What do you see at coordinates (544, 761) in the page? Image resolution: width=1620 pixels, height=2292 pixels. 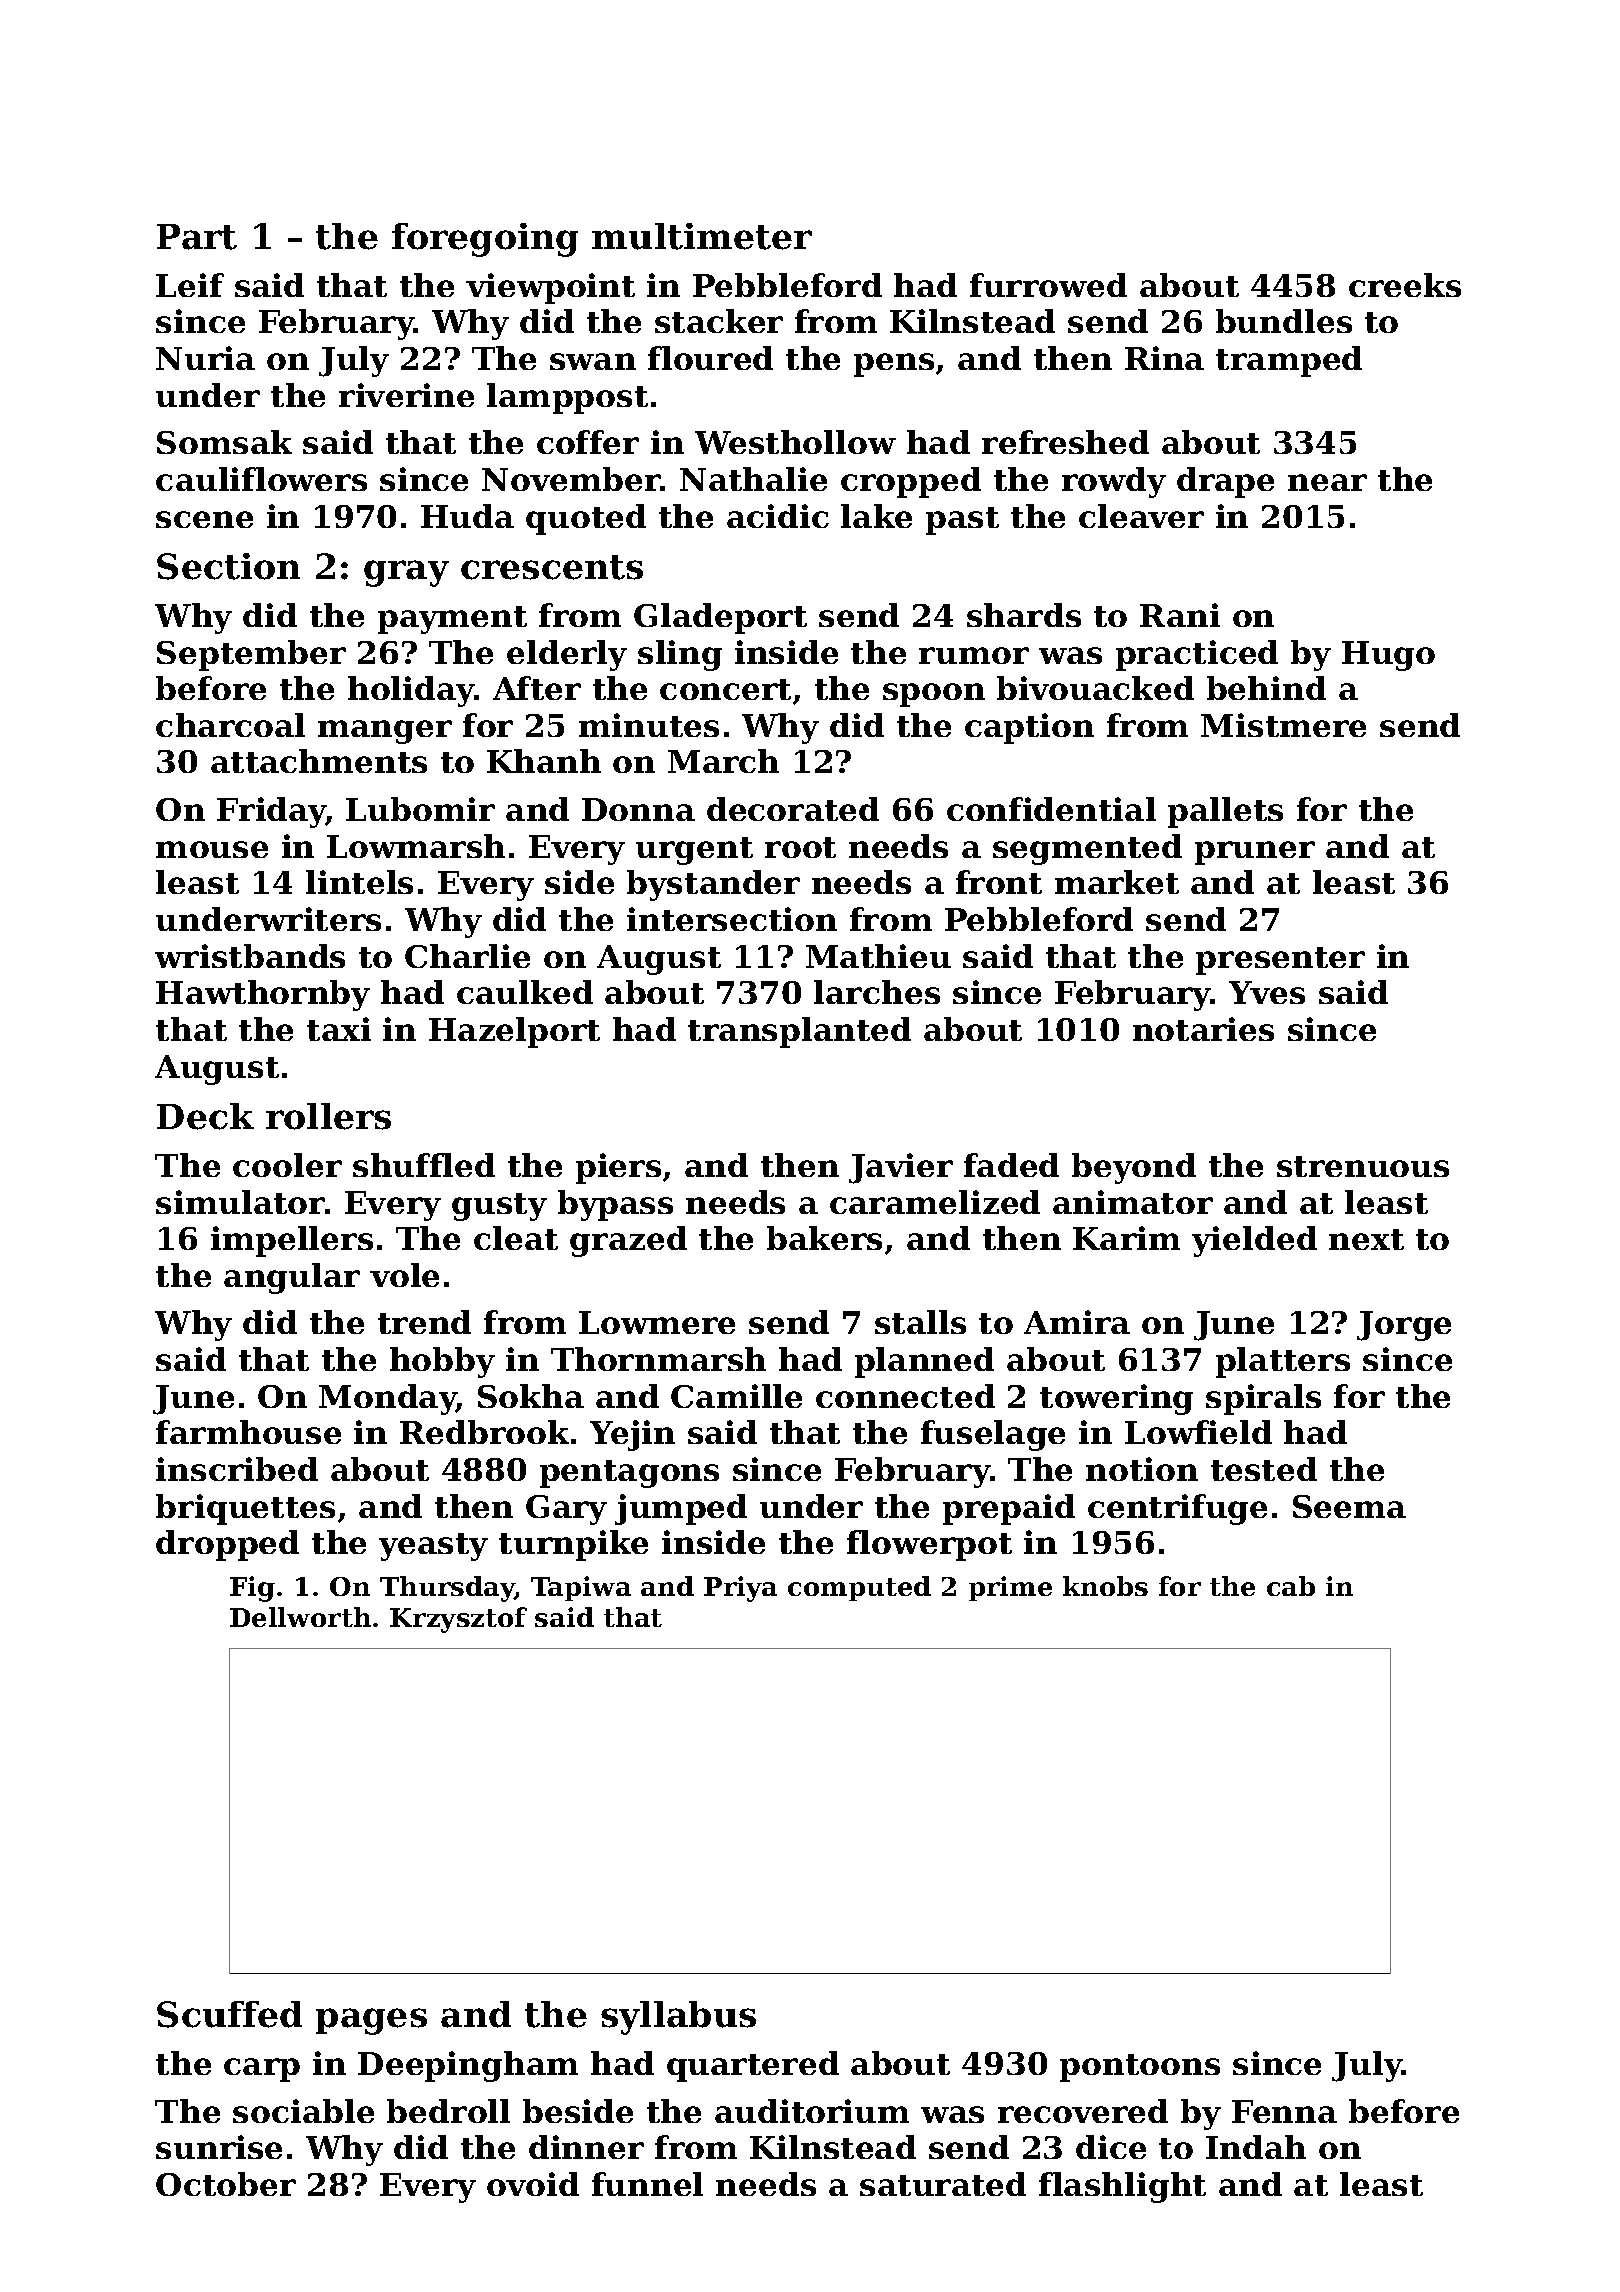 I see `Khanh` at bounding box center [544, 761].
